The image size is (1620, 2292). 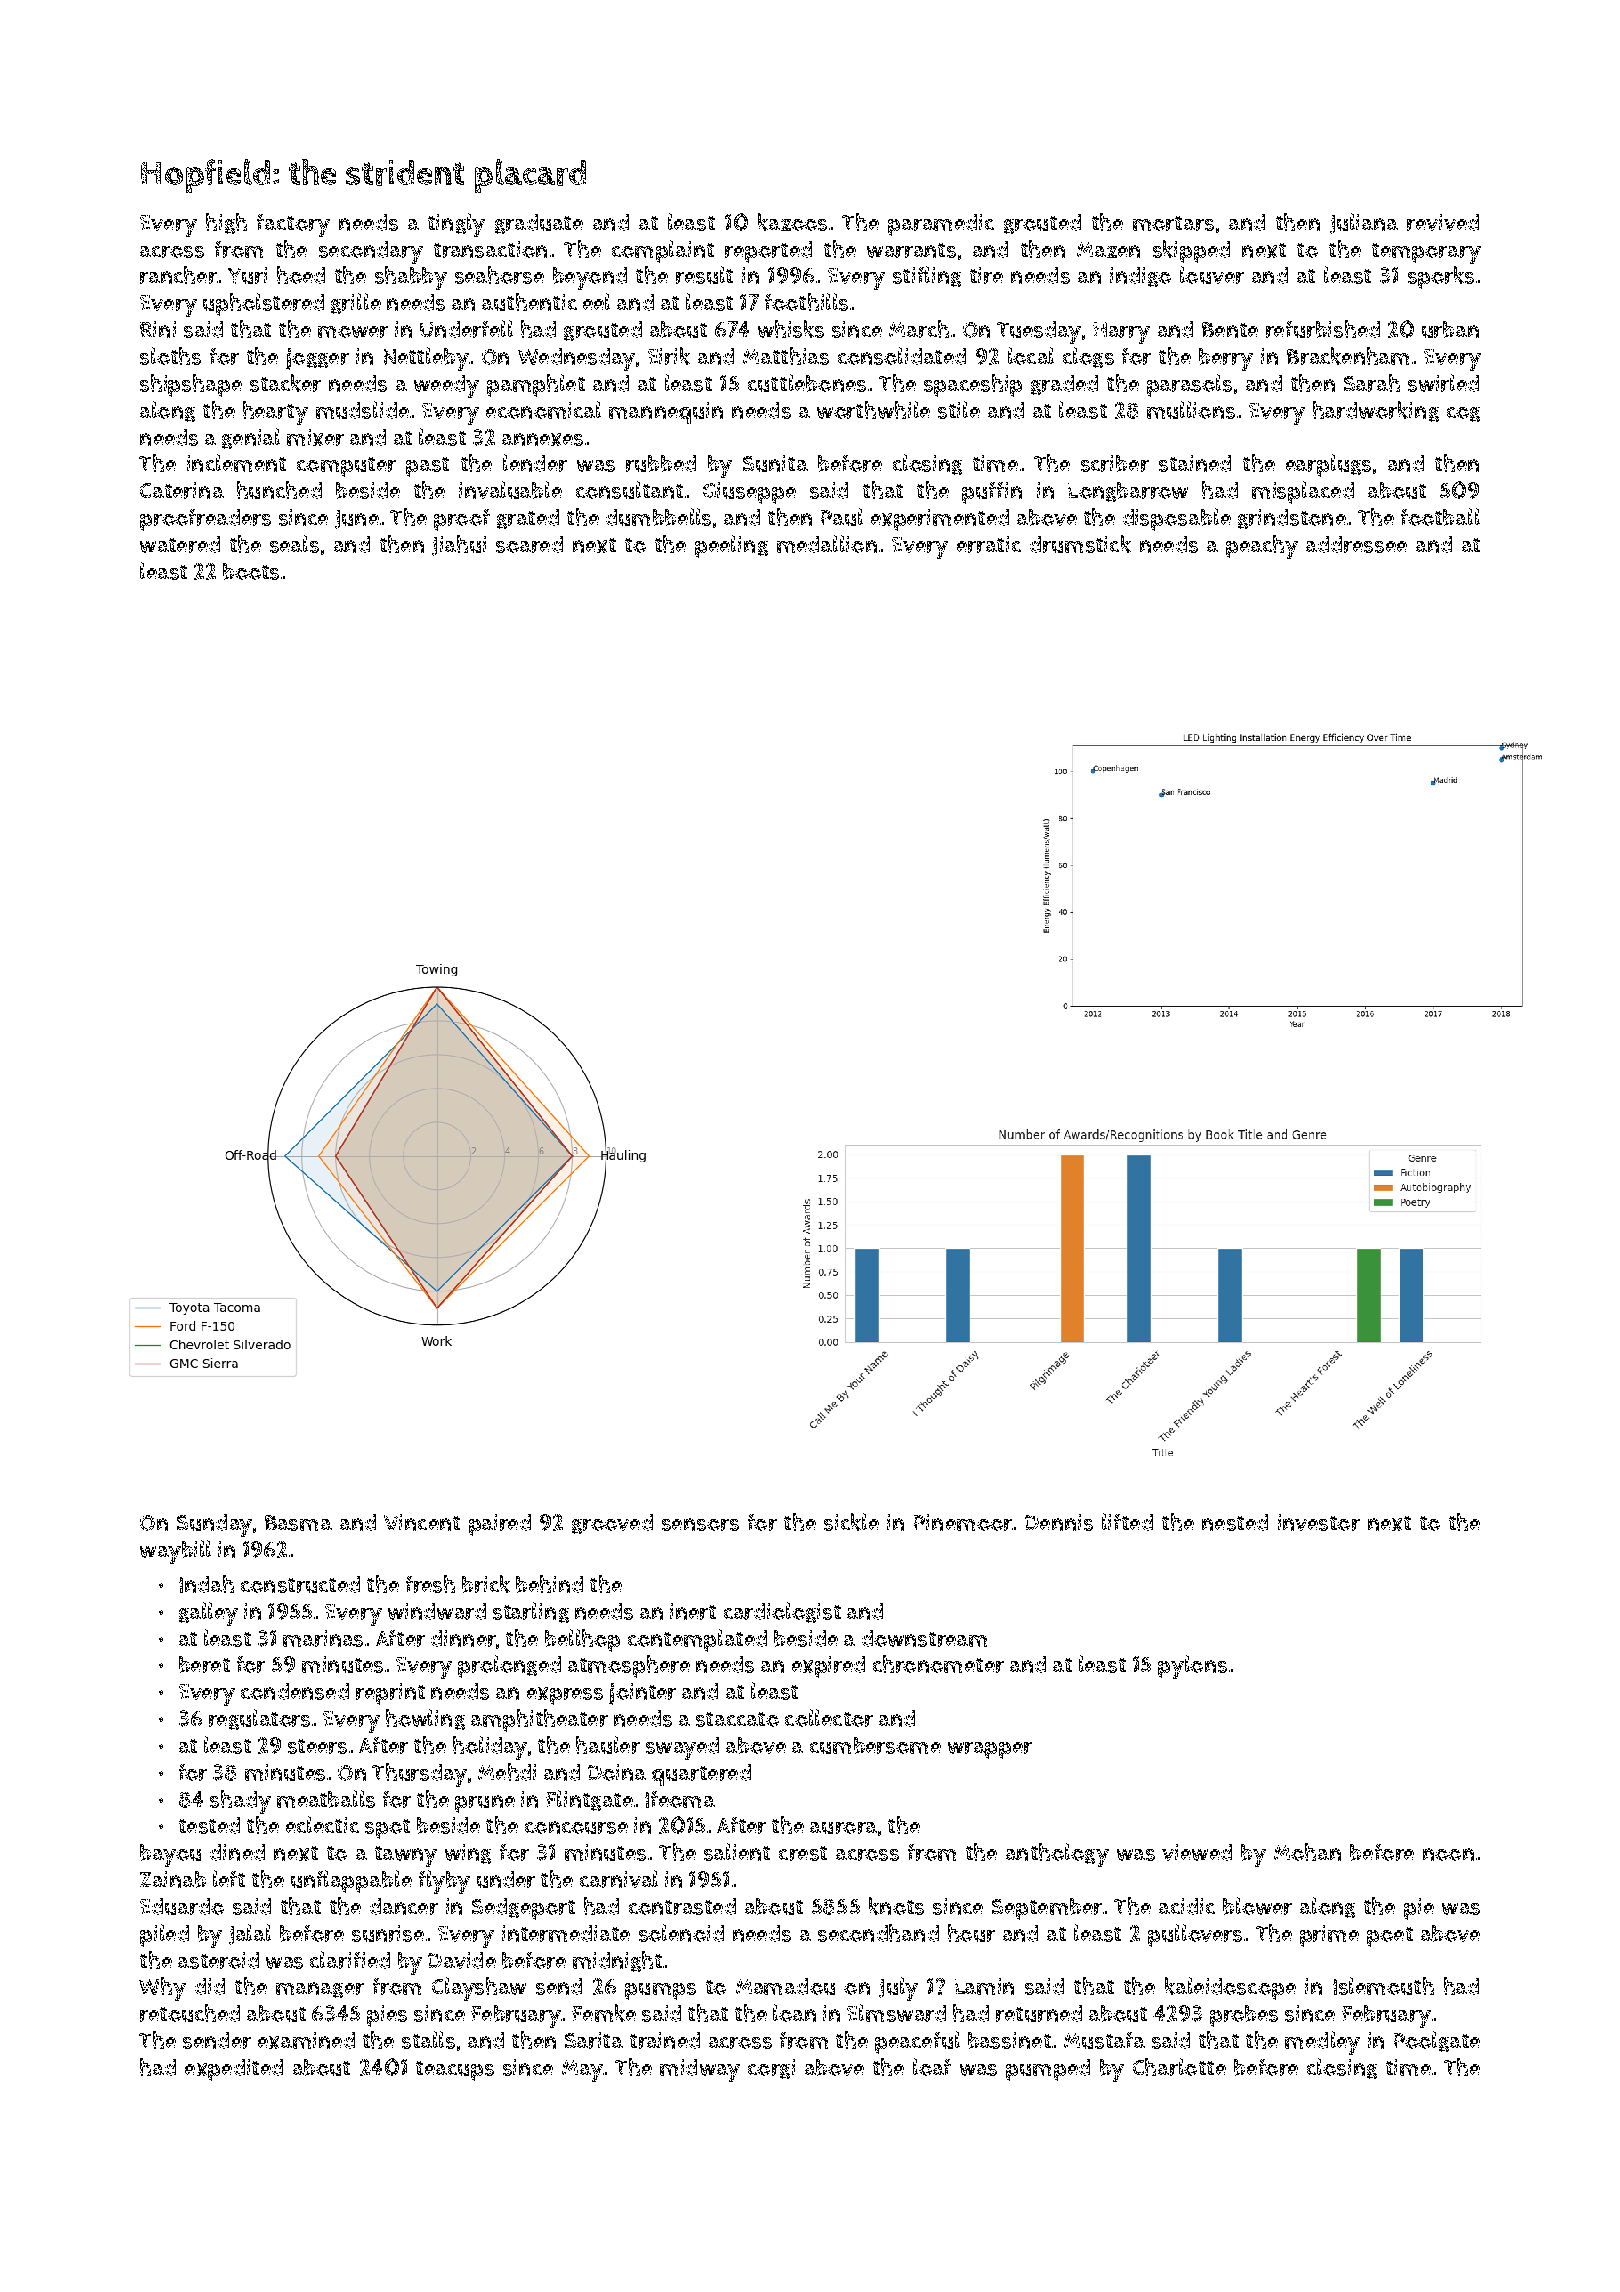 I want to click on waybill, so click(x=175, y=1552).
